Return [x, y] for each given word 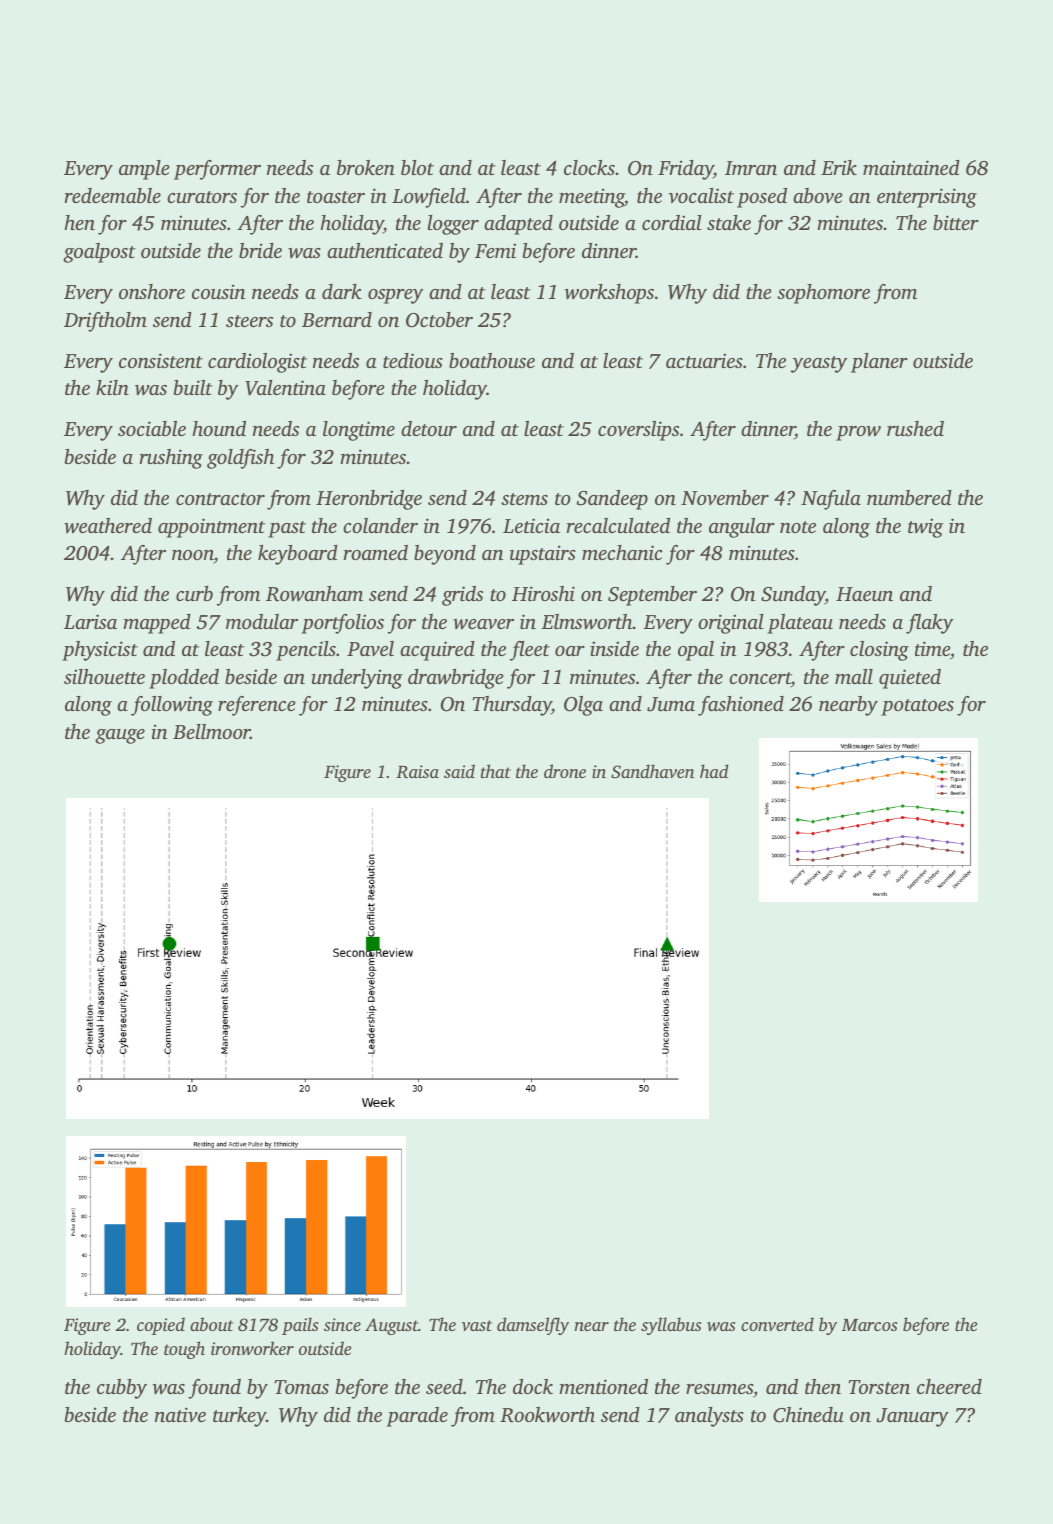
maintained [911, 167]
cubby [122, 1389]
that [496, 771]
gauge [120, 736]
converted [777, 1324]
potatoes [917, 707]
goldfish [240, 459]
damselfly [533, 1326]
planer [879, 363]
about [212, 1324]
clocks [589, 167]
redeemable [113, 195]
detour [429, 428]
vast [477, 1325]
